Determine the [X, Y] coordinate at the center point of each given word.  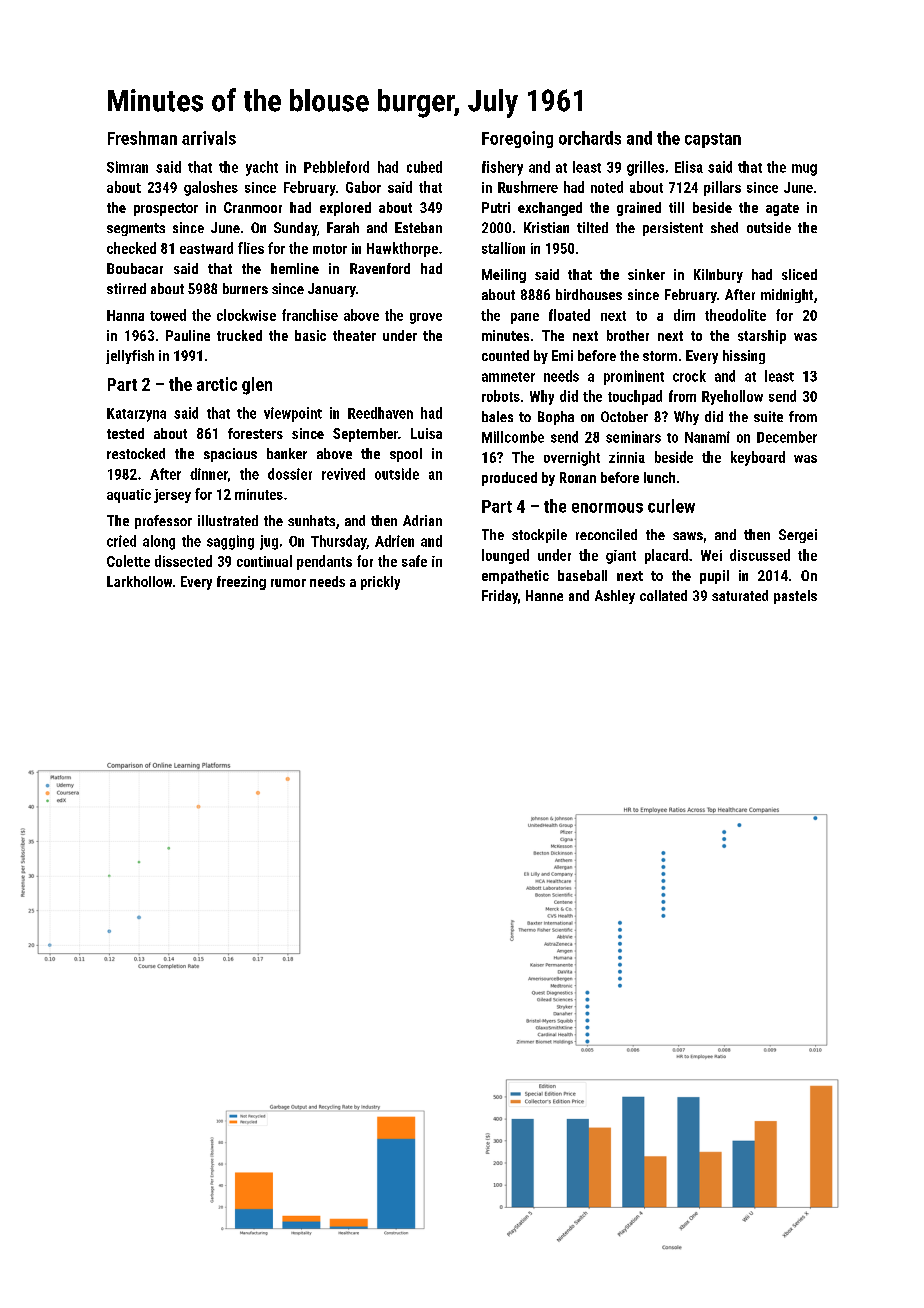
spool [406, 455]
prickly [380, 583]
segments [136, 229]
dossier [290, 474]
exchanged [550, 209]
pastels [795, 597]
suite [768, 416]
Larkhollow [139, 581]
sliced [799, 274]
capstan [713, 140]
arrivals [209, 138]
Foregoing [517, 139]
